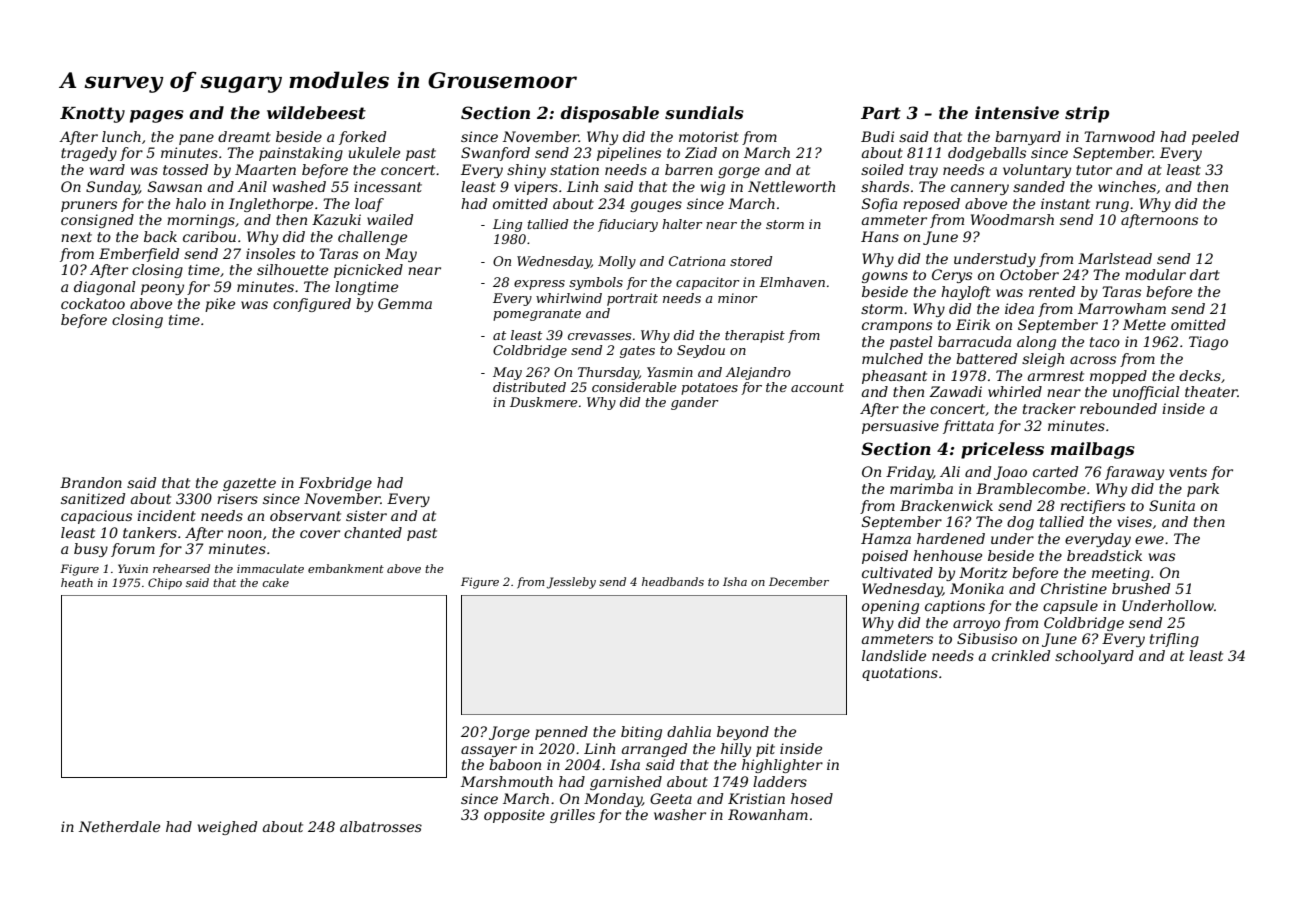 The image size is (1308, 924). I want to click on chanted, so click(373, 532).
